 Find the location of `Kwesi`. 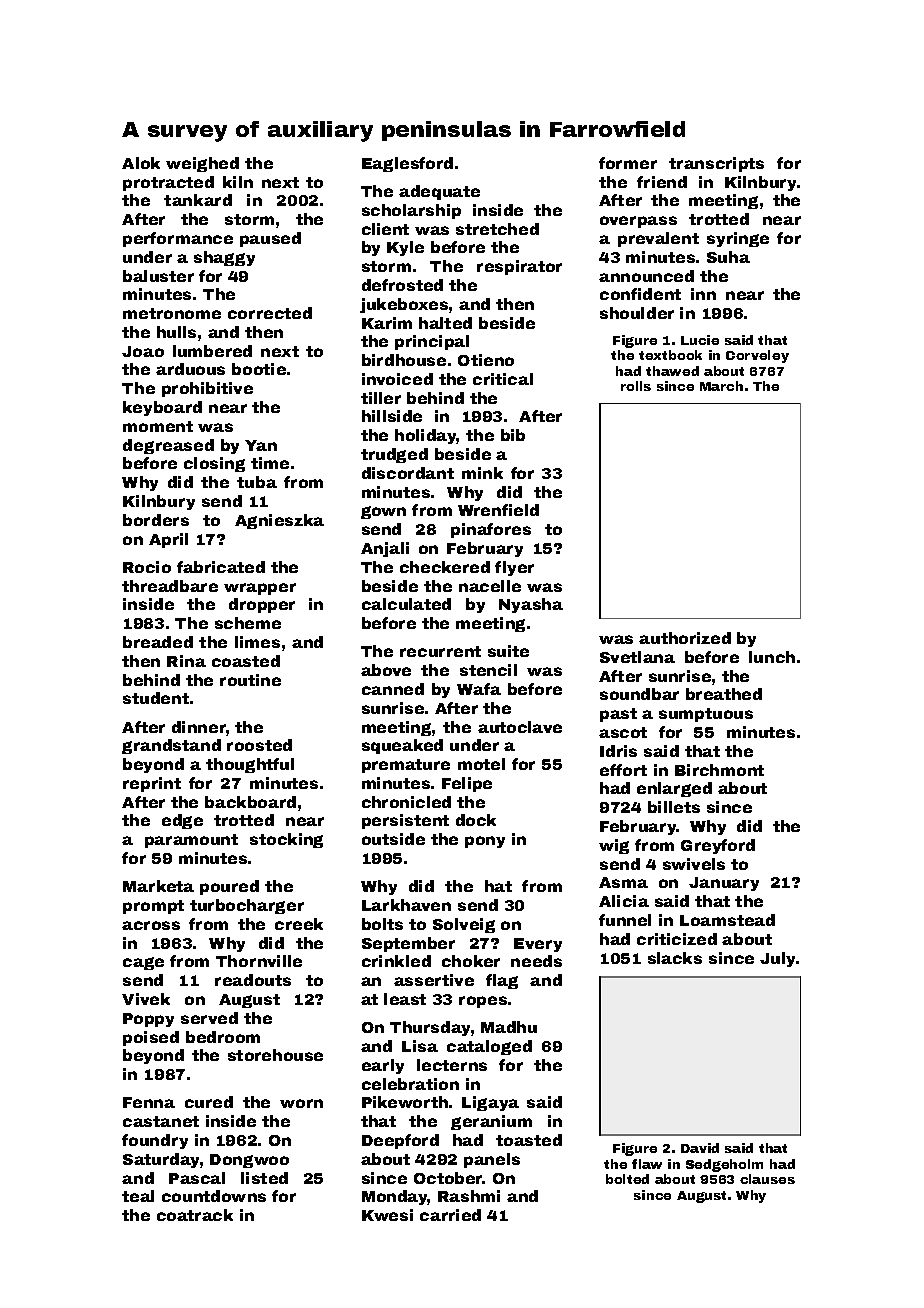

Kwesi is located at coordinates (387, 1215).
